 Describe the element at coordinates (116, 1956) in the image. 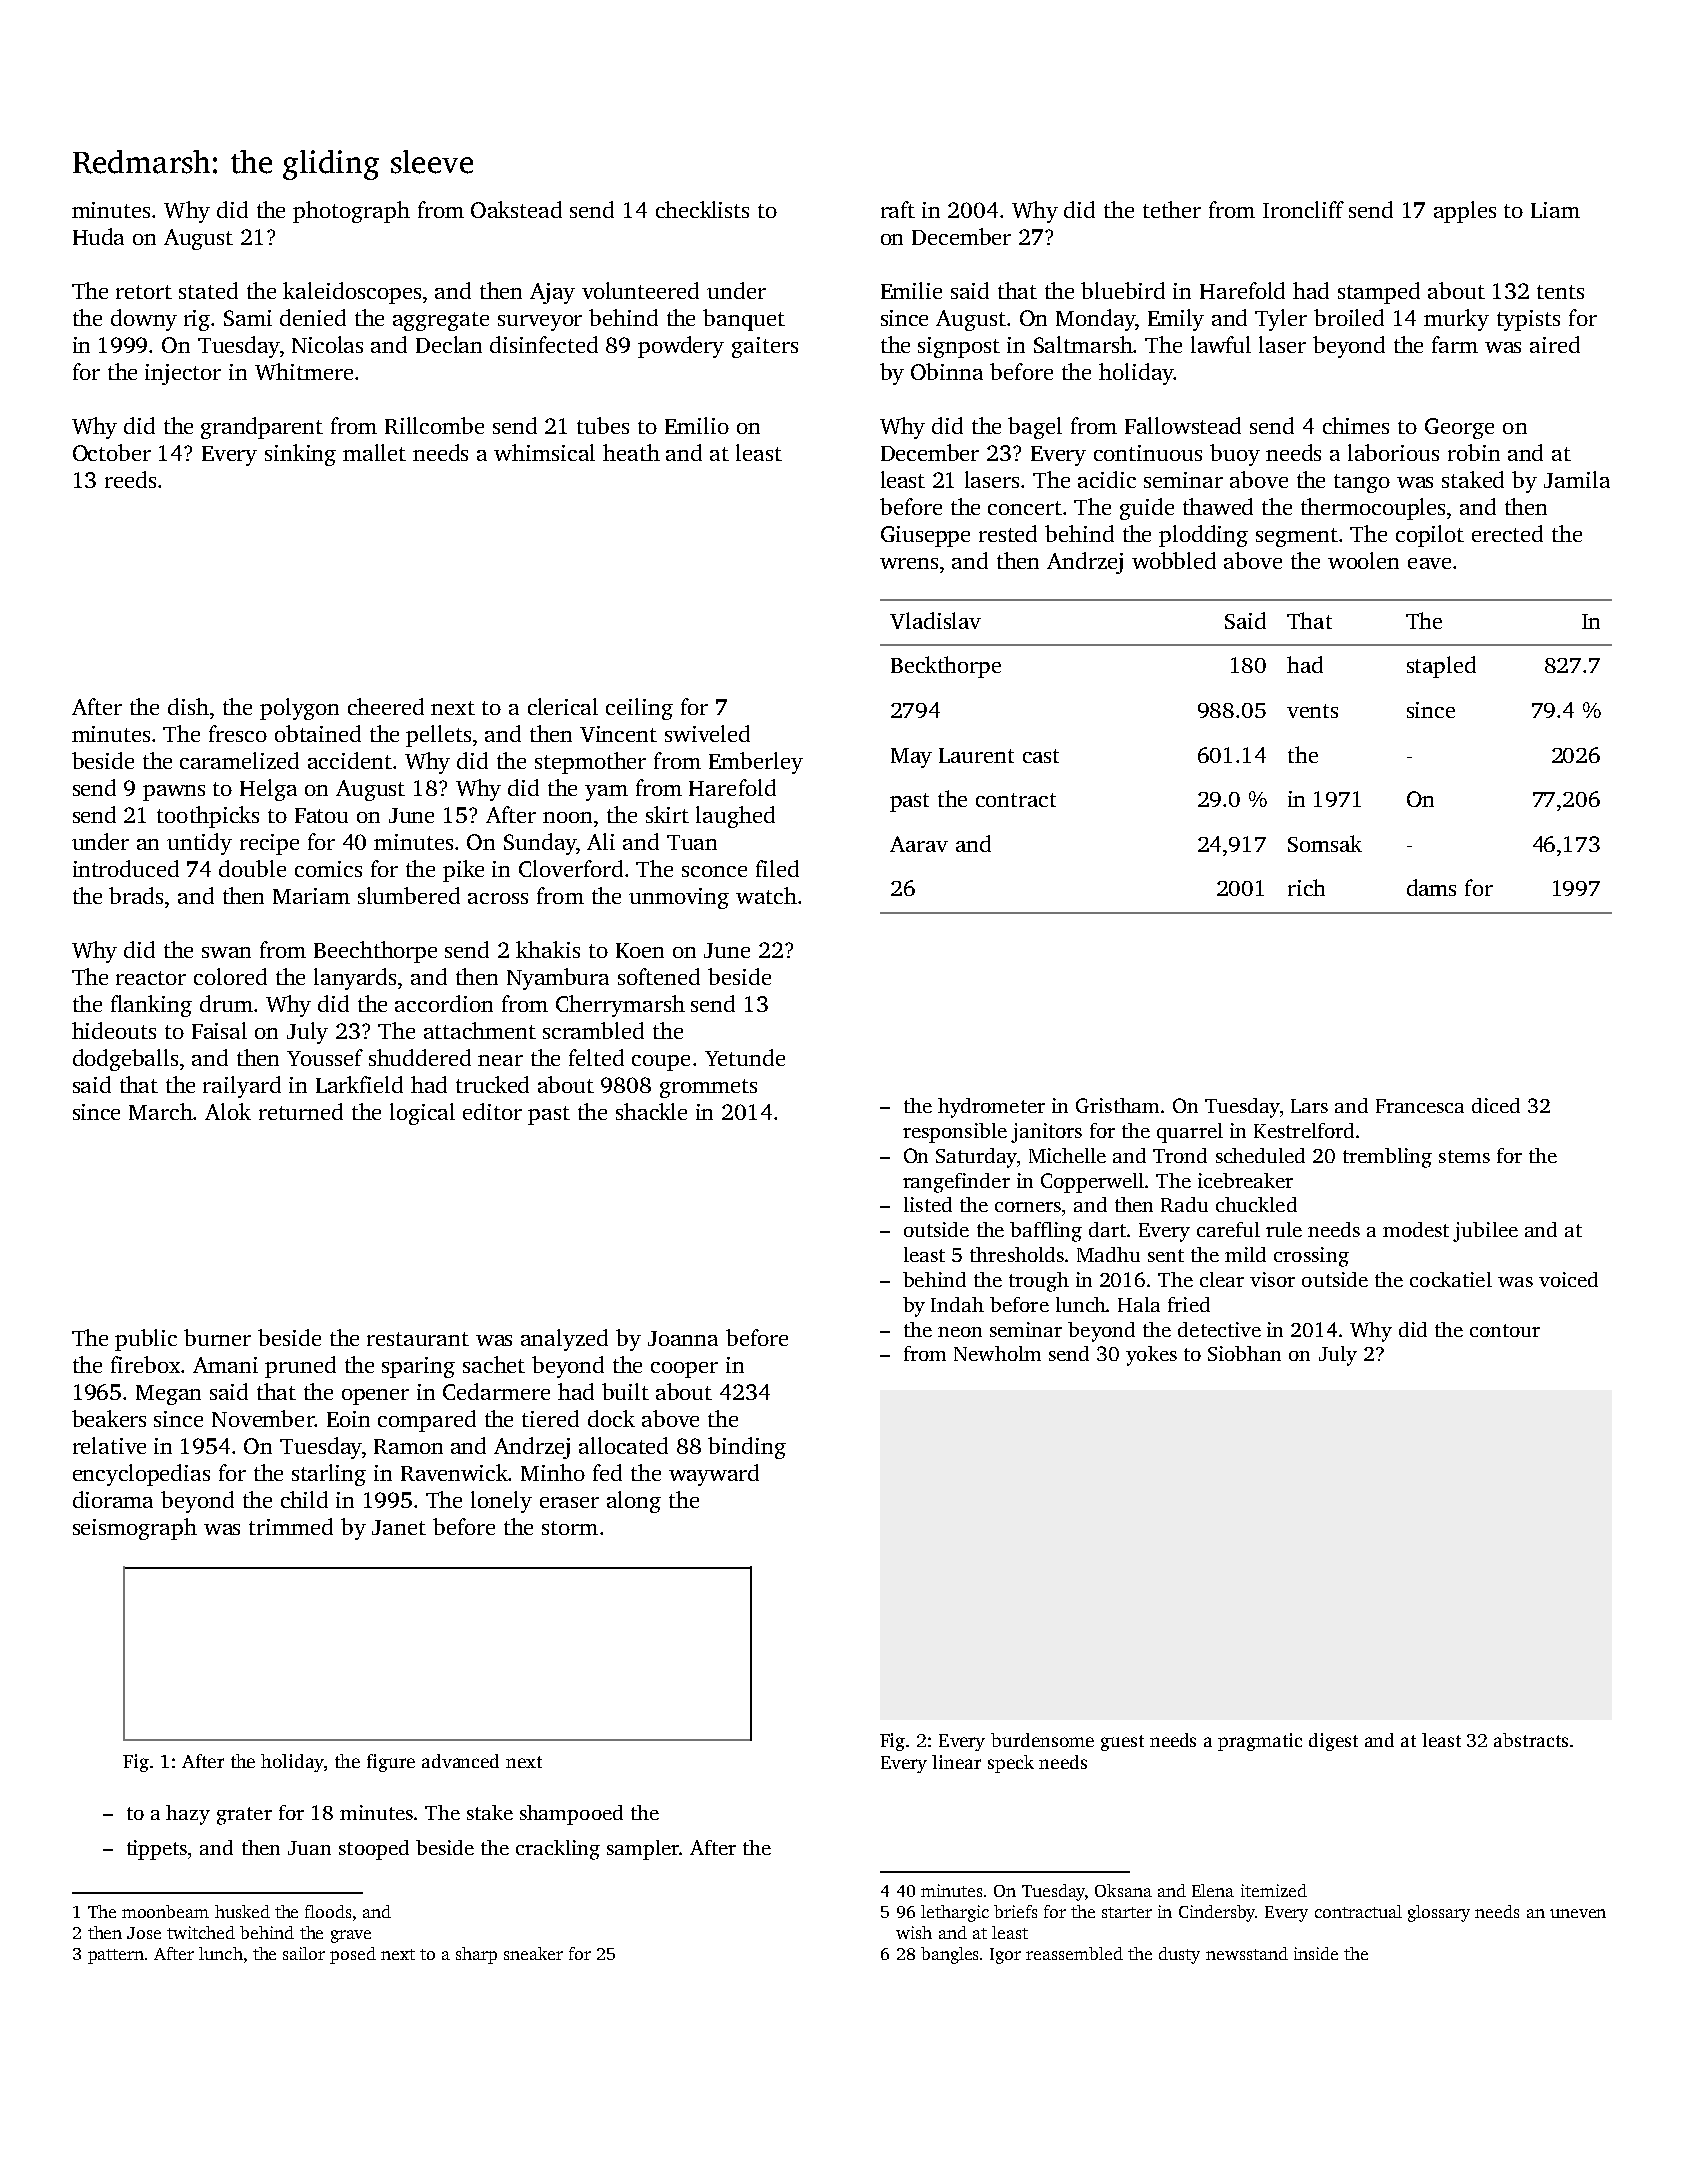

I see `pattern` at that location.
